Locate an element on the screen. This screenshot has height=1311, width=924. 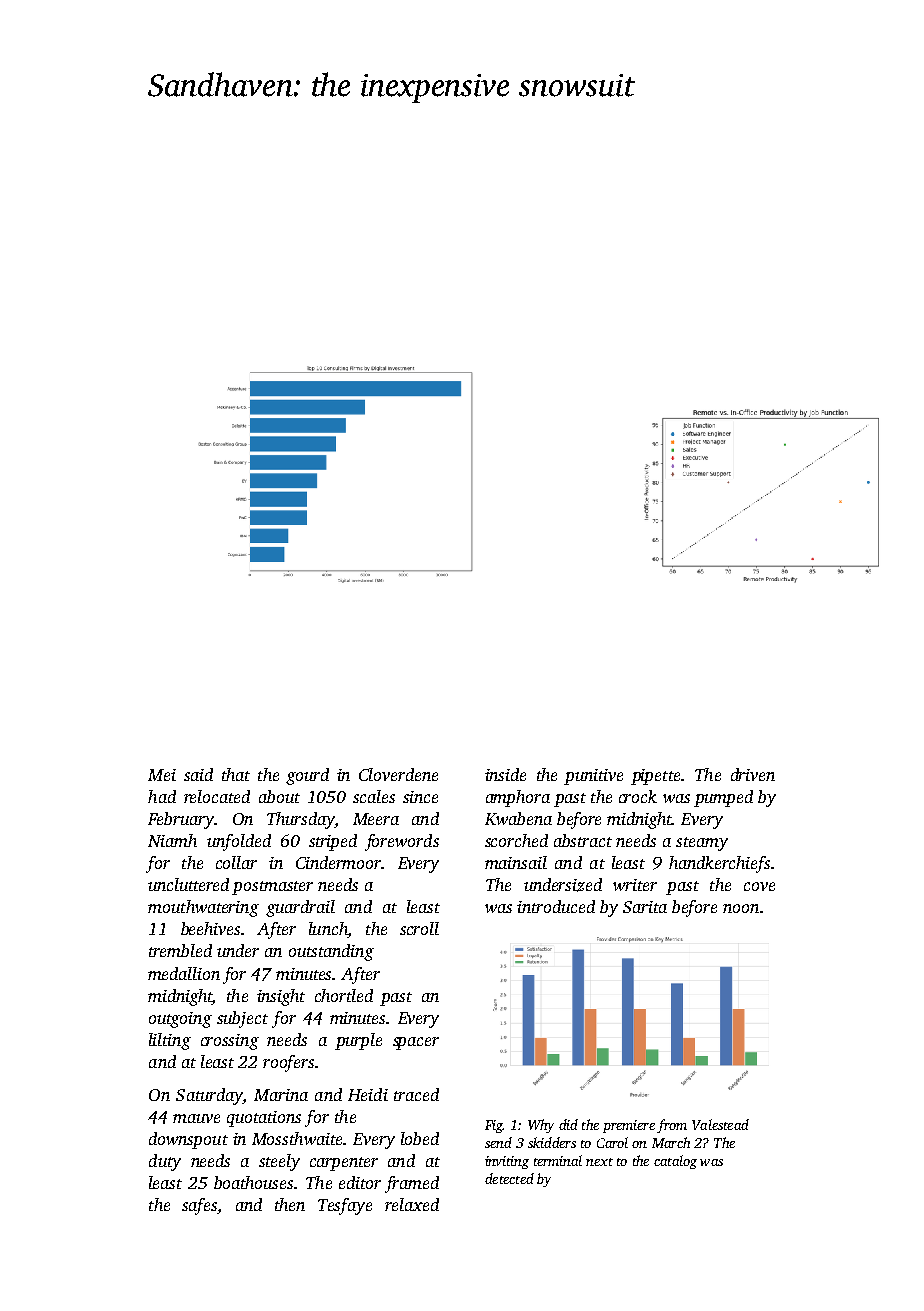
medallion is located at coordinates (184, 973).
